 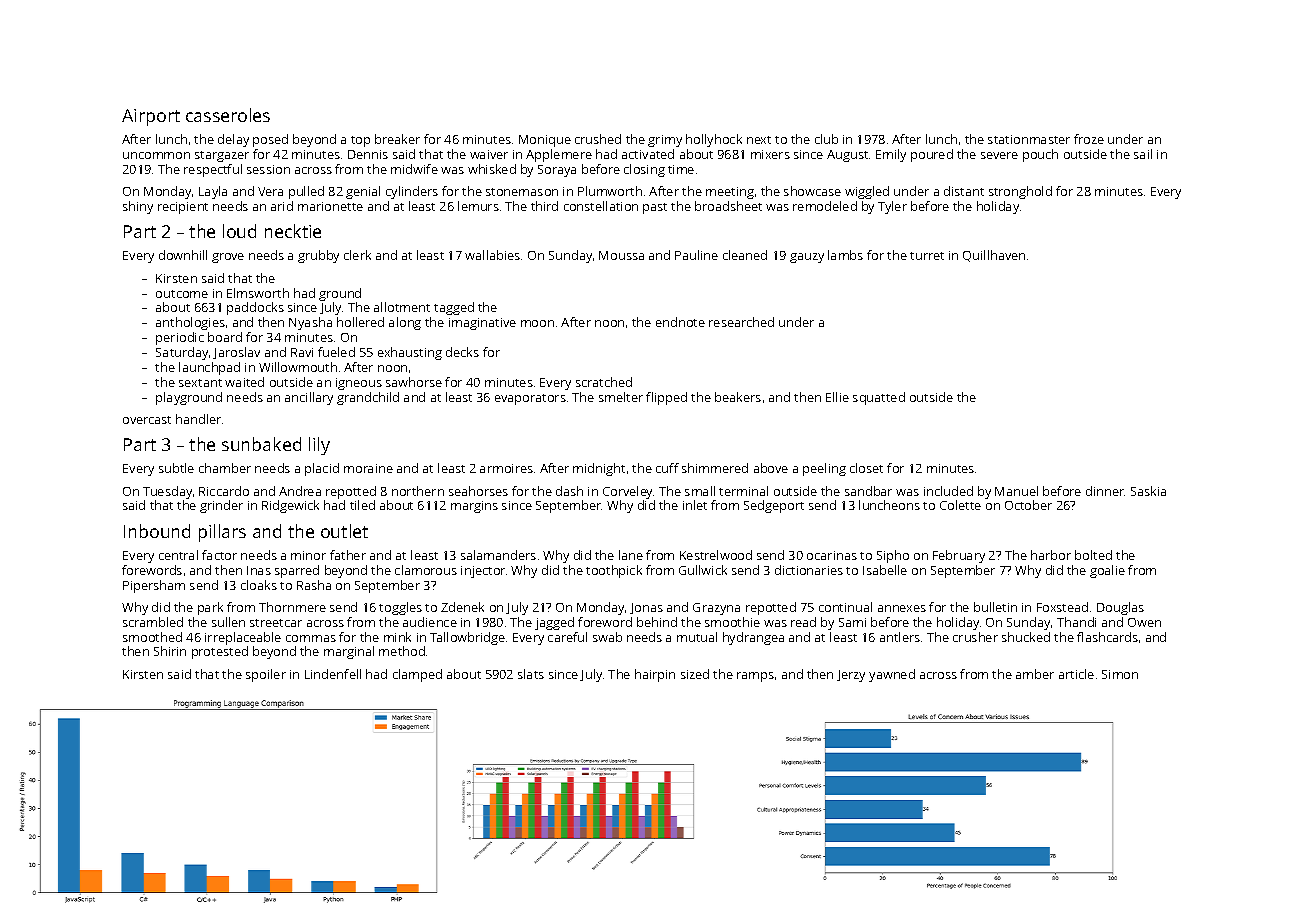 I want to click on Grazyna, so click(x=716, y=609).
